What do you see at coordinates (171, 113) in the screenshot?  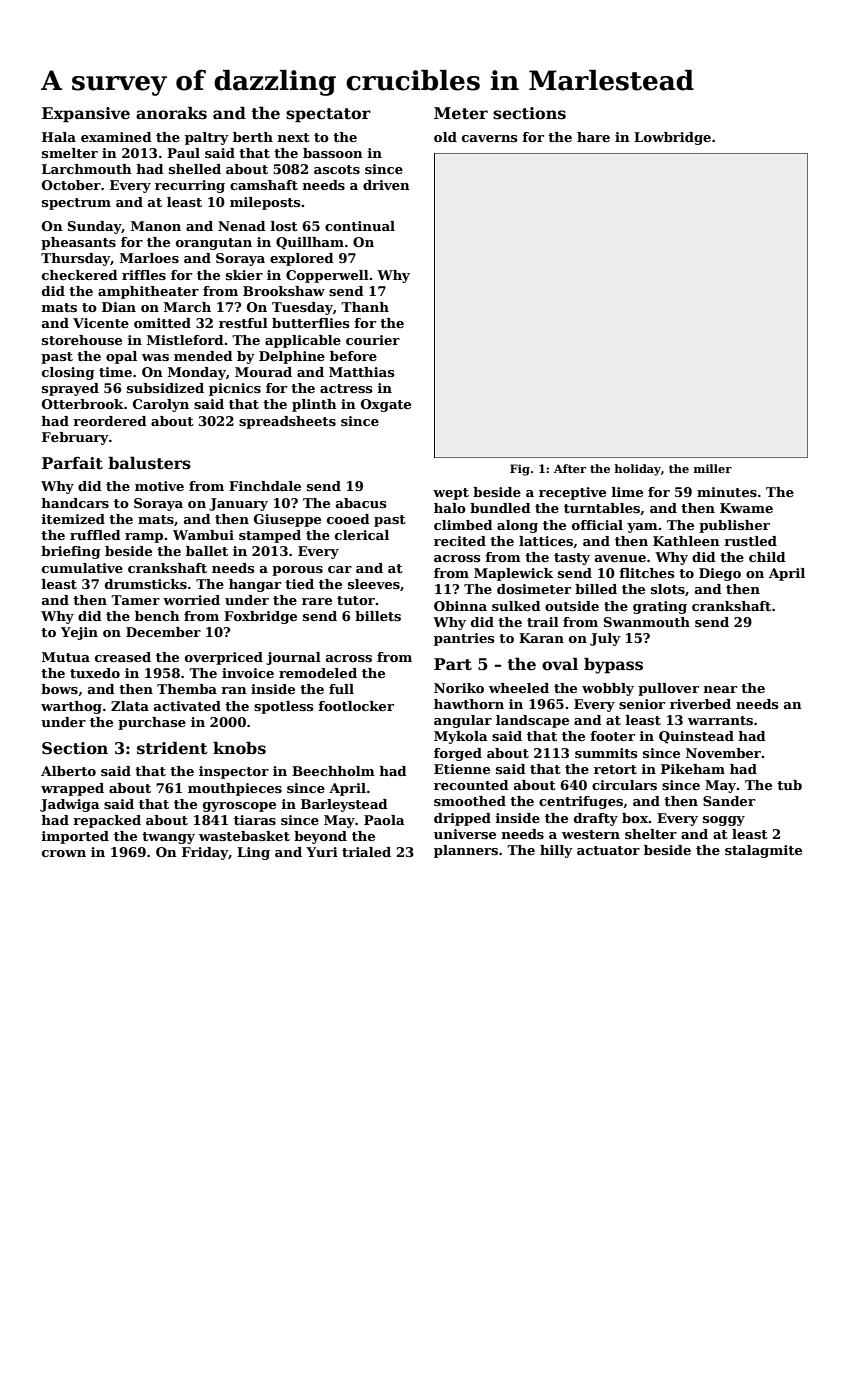 I see `anoraks` at bounding box center [171, 113].
